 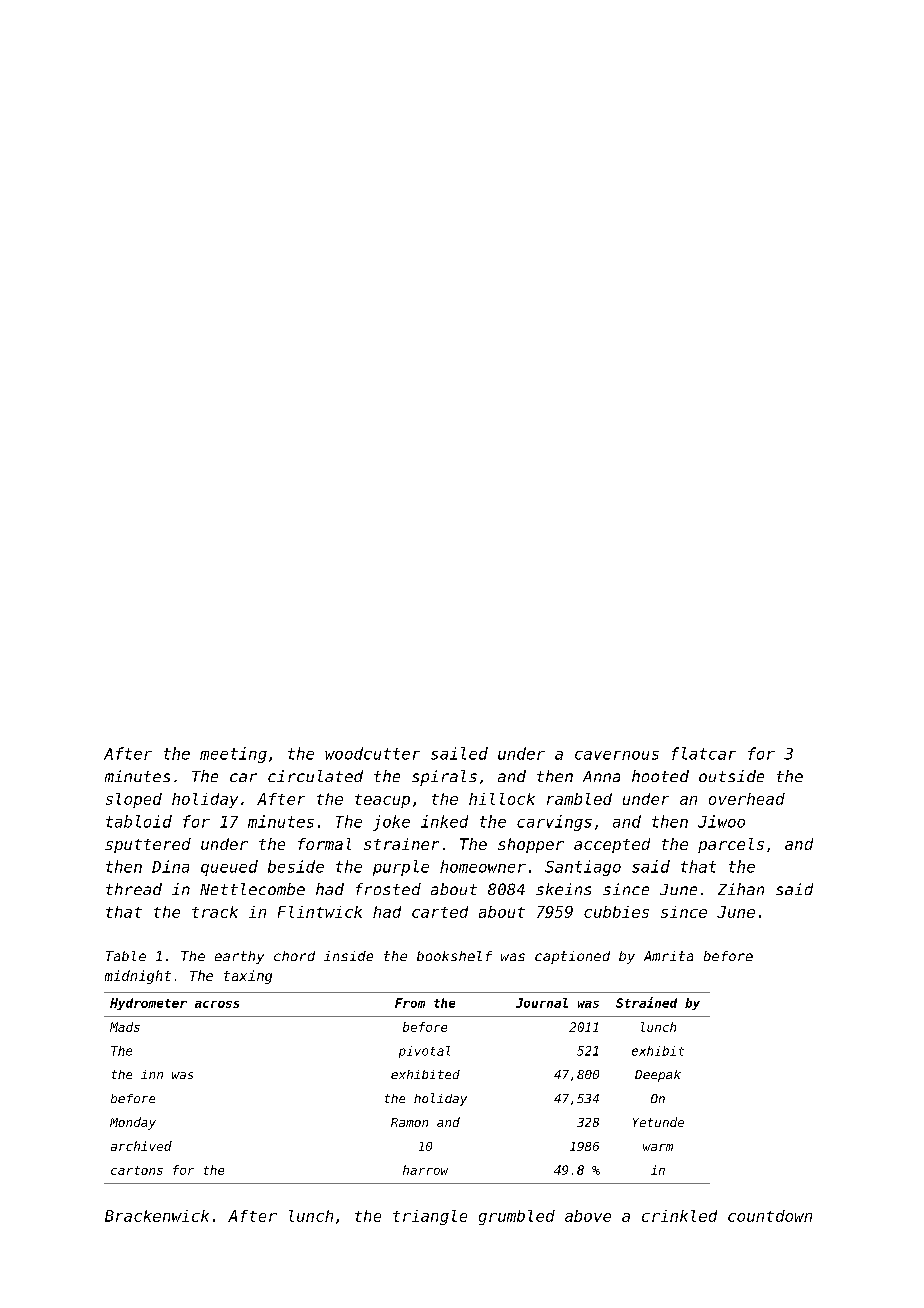 I want to click on track, so click(x=215, y=912).
